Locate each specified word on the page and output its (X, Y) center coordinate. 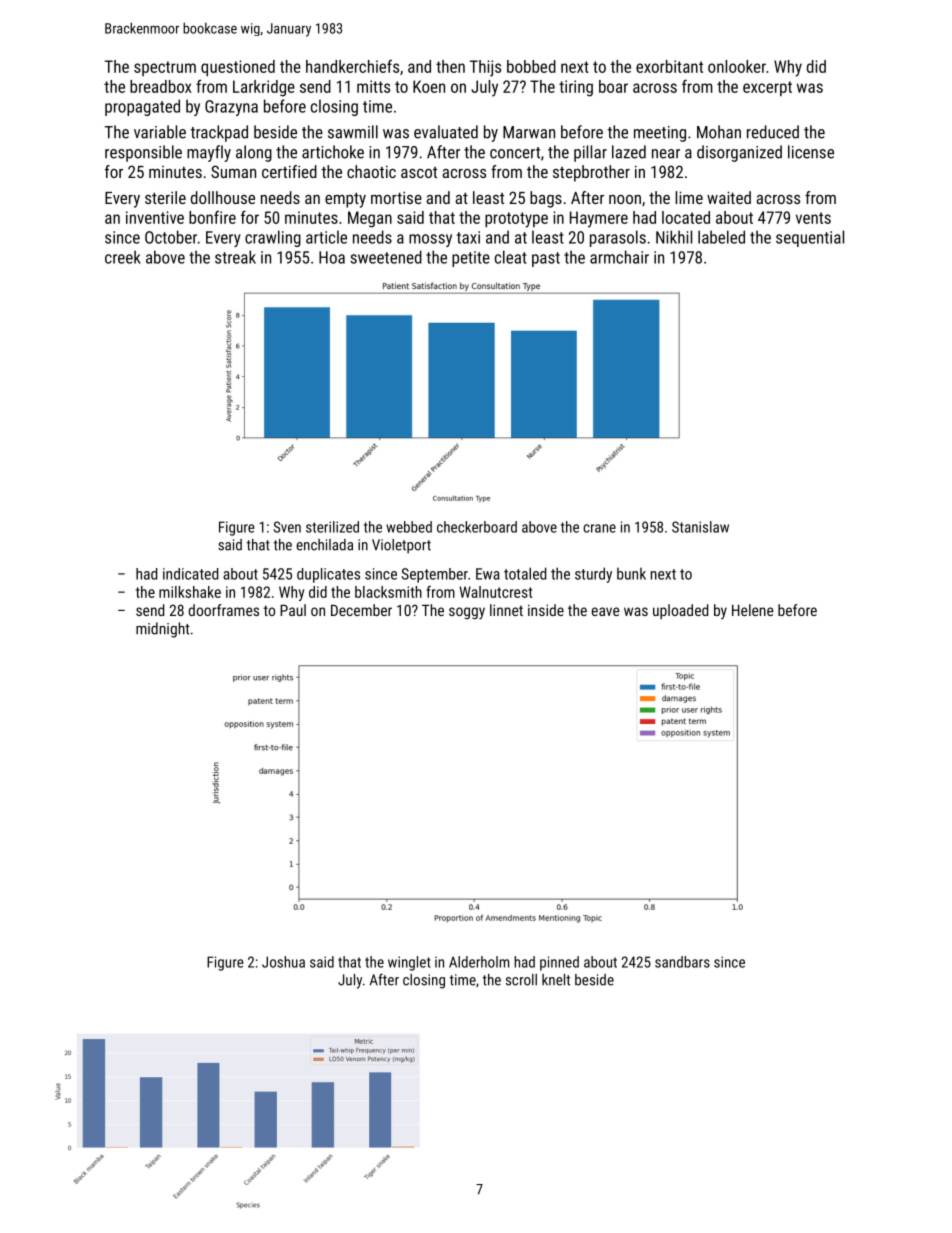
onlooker (737, 66)
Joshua (283, 962)
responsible (143, 153)
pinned (559, 963)
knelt (556, 980)
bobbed (531, 66)
